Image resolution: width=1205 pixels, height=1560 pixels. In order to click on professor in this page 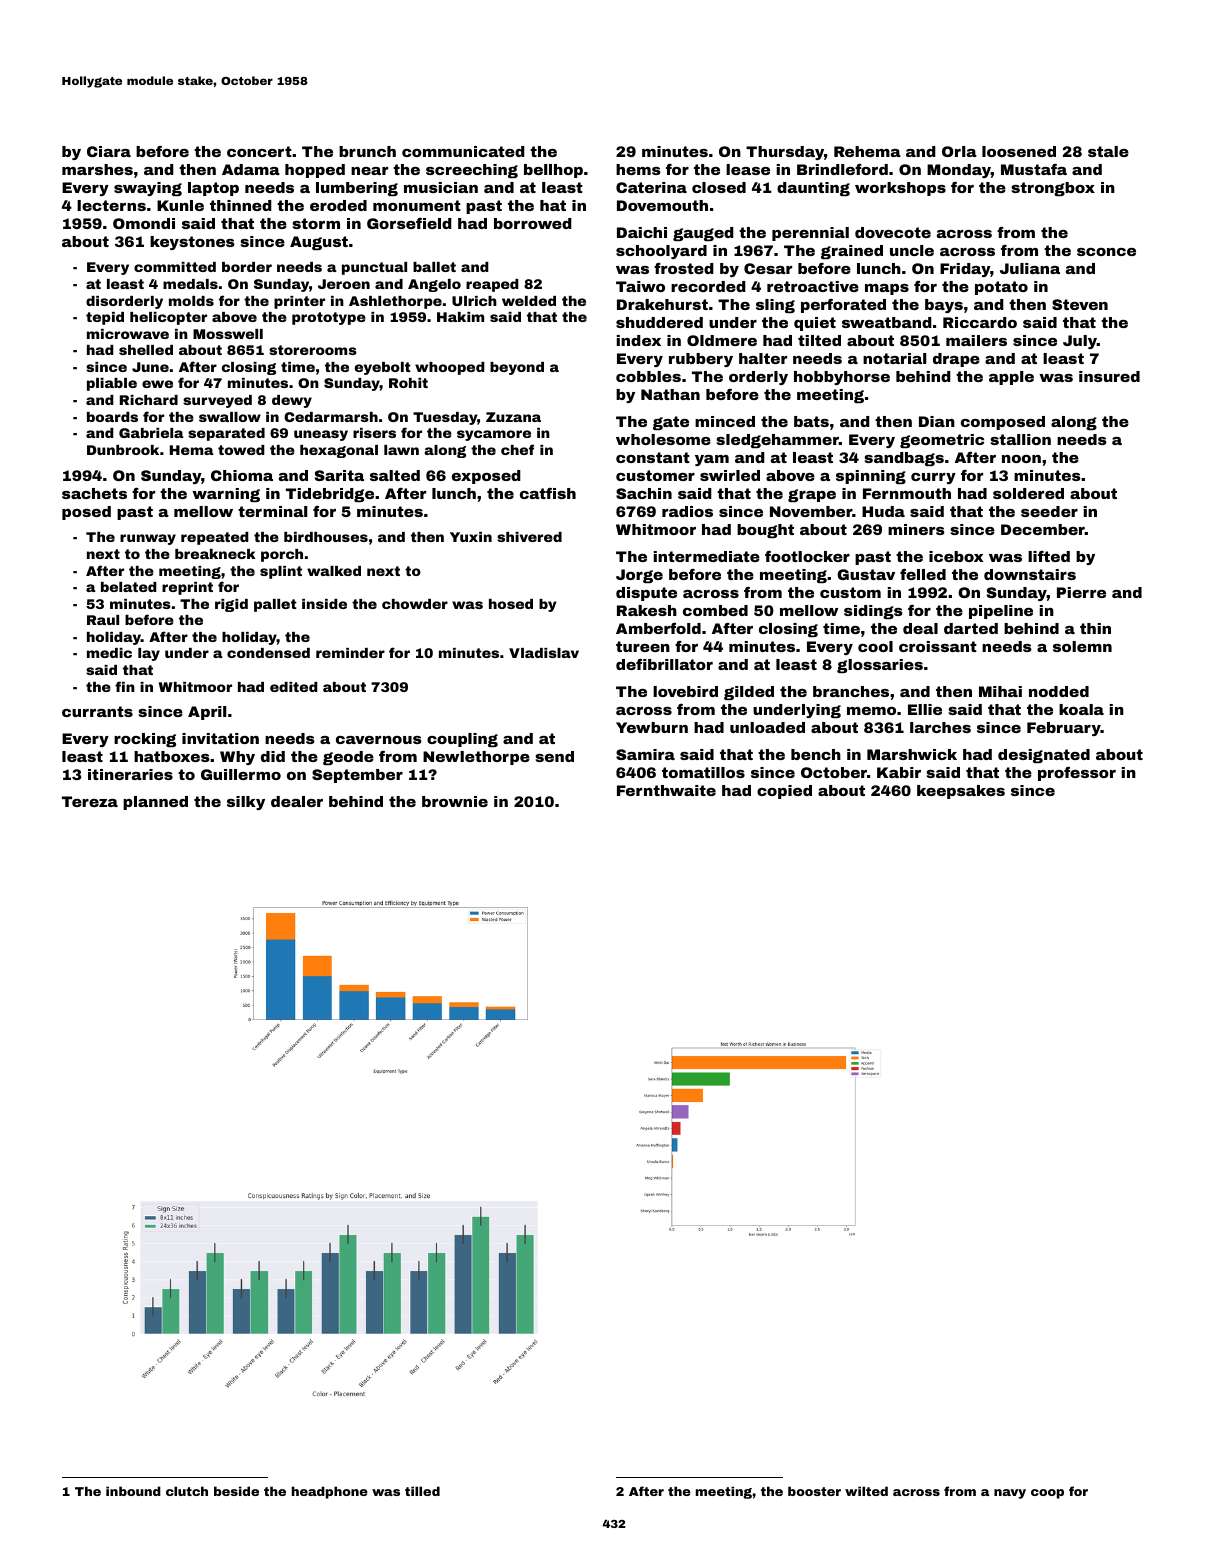, I will do `click(1077, 774)`.
